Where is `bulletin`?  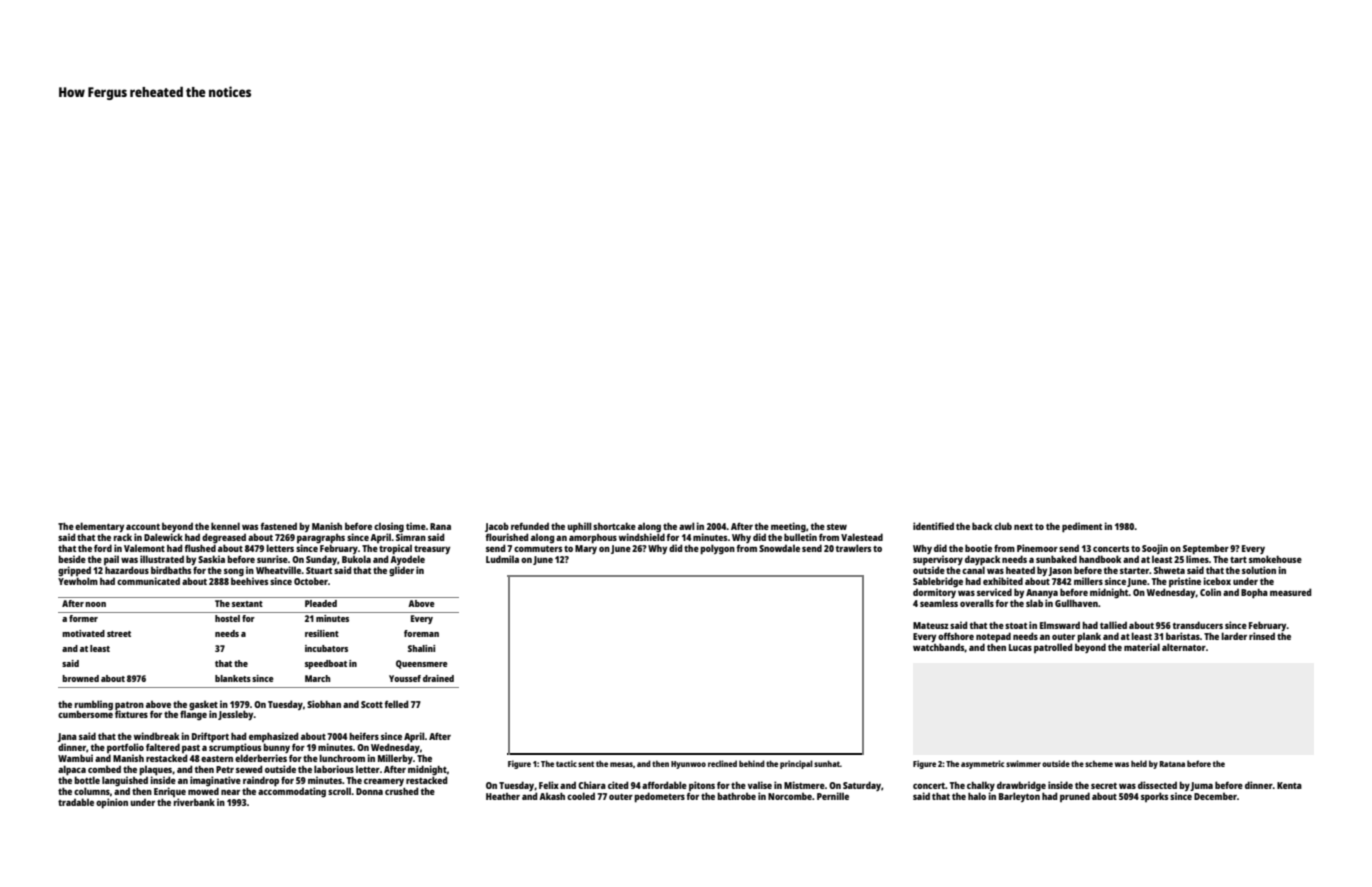
bulletin is located at coordinates (800, 537).
